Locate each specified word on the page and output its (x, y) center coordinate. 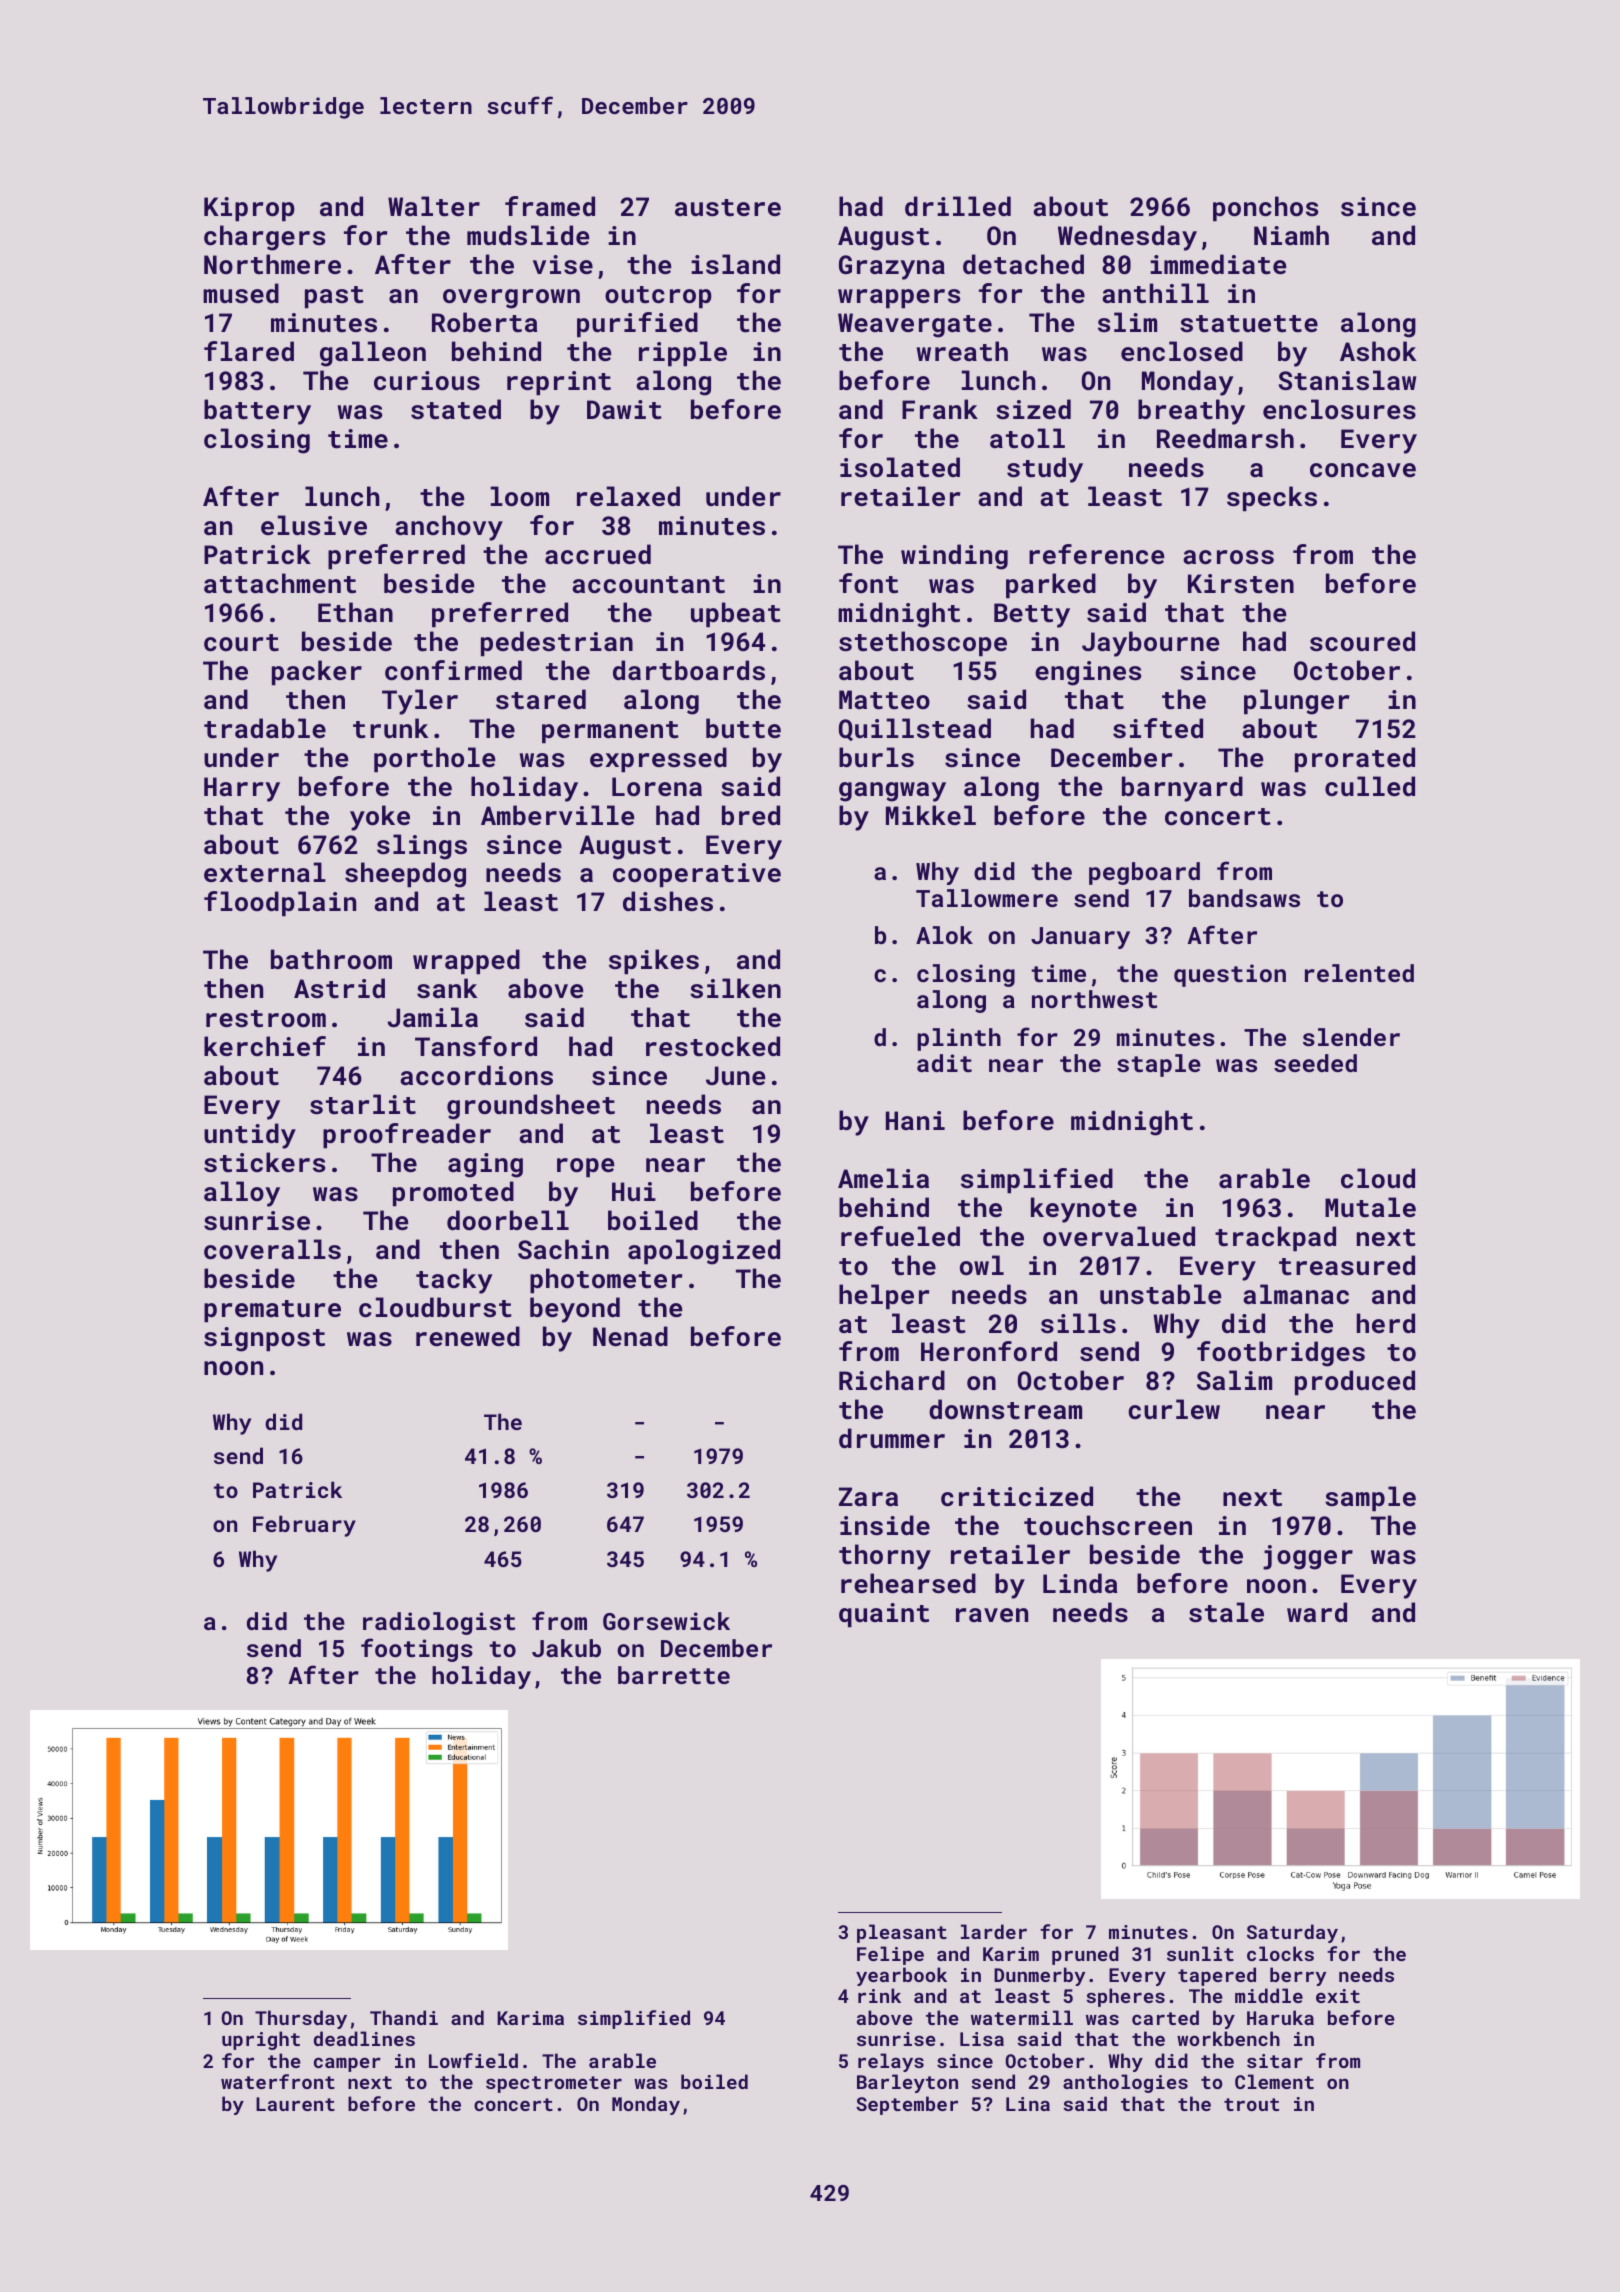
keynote (1084, 1210)
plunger (1296, 702)
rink (879, 1995)
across (1228, 557)
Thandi (404, 2017)
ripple (683, 354)
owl (982, 1265)
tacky (454, 1281)
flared (249, 351)
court (241, 643)
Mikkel (931, 815)
